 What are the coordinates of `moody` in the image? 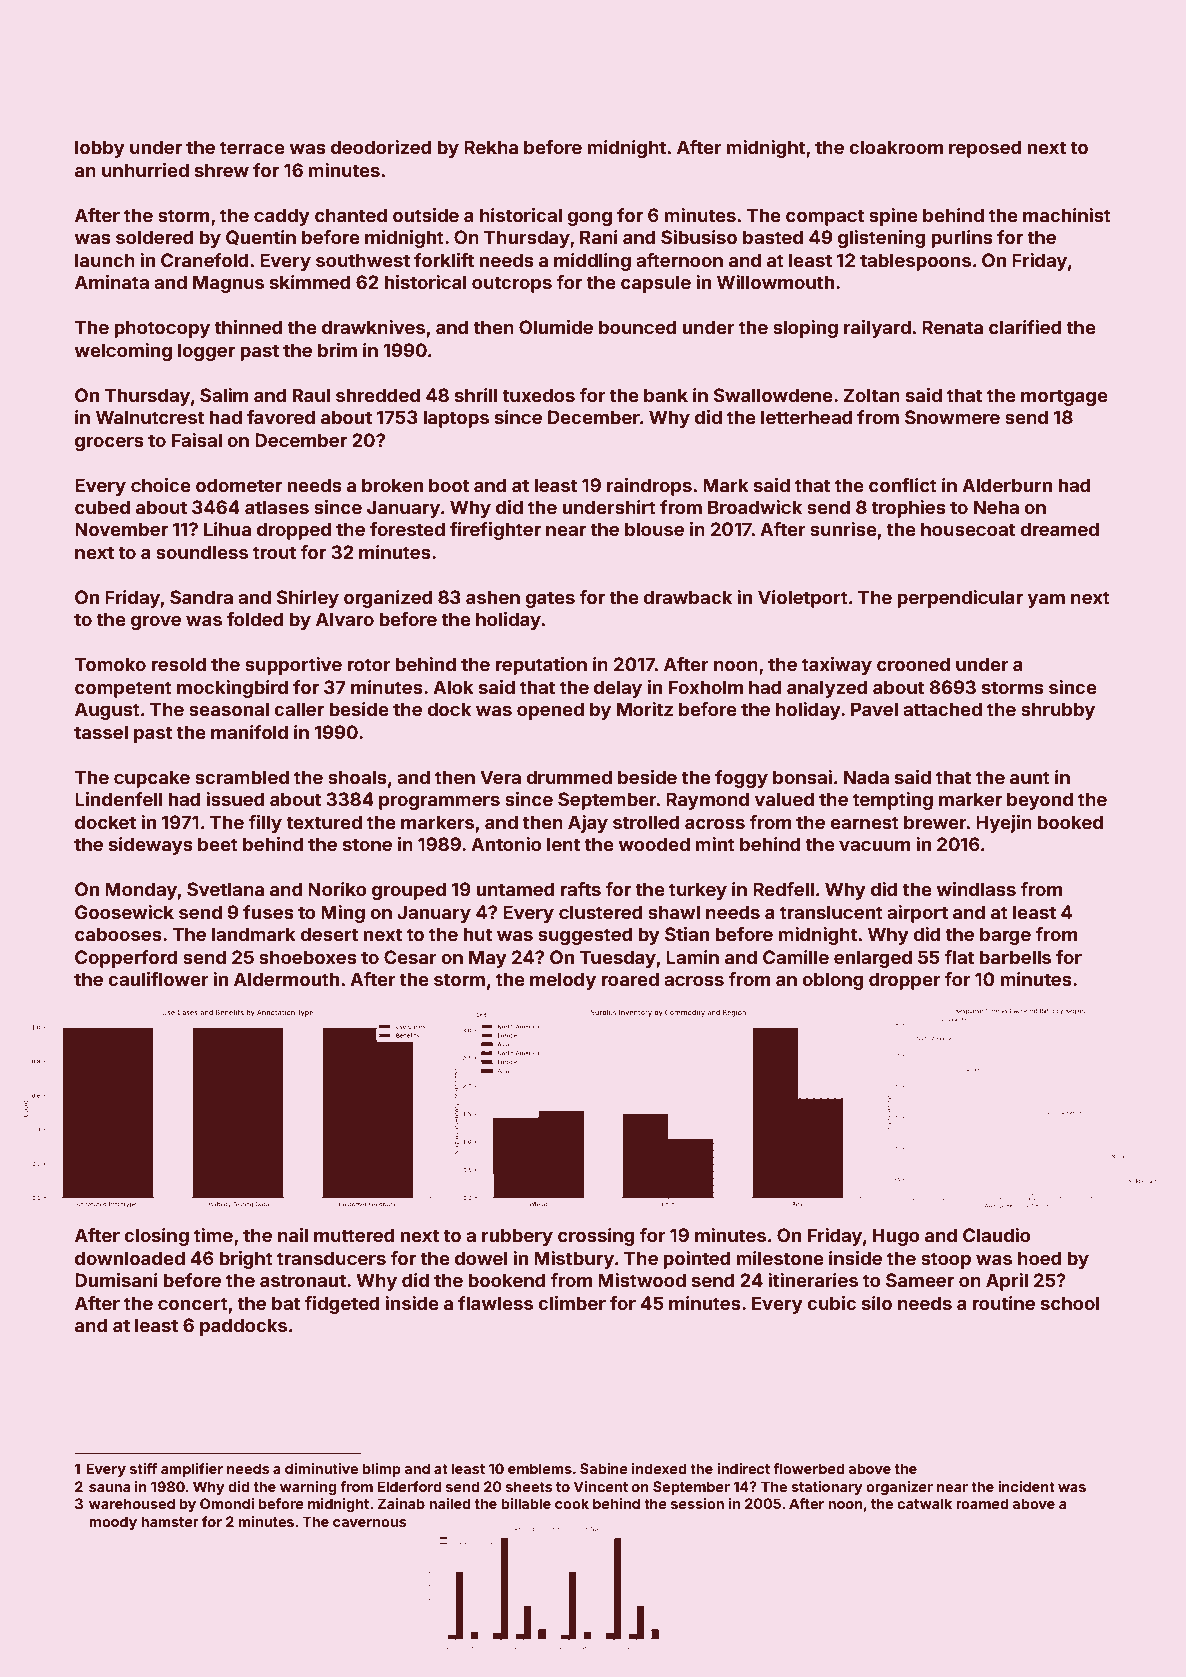 It's located at (113, 1523).
